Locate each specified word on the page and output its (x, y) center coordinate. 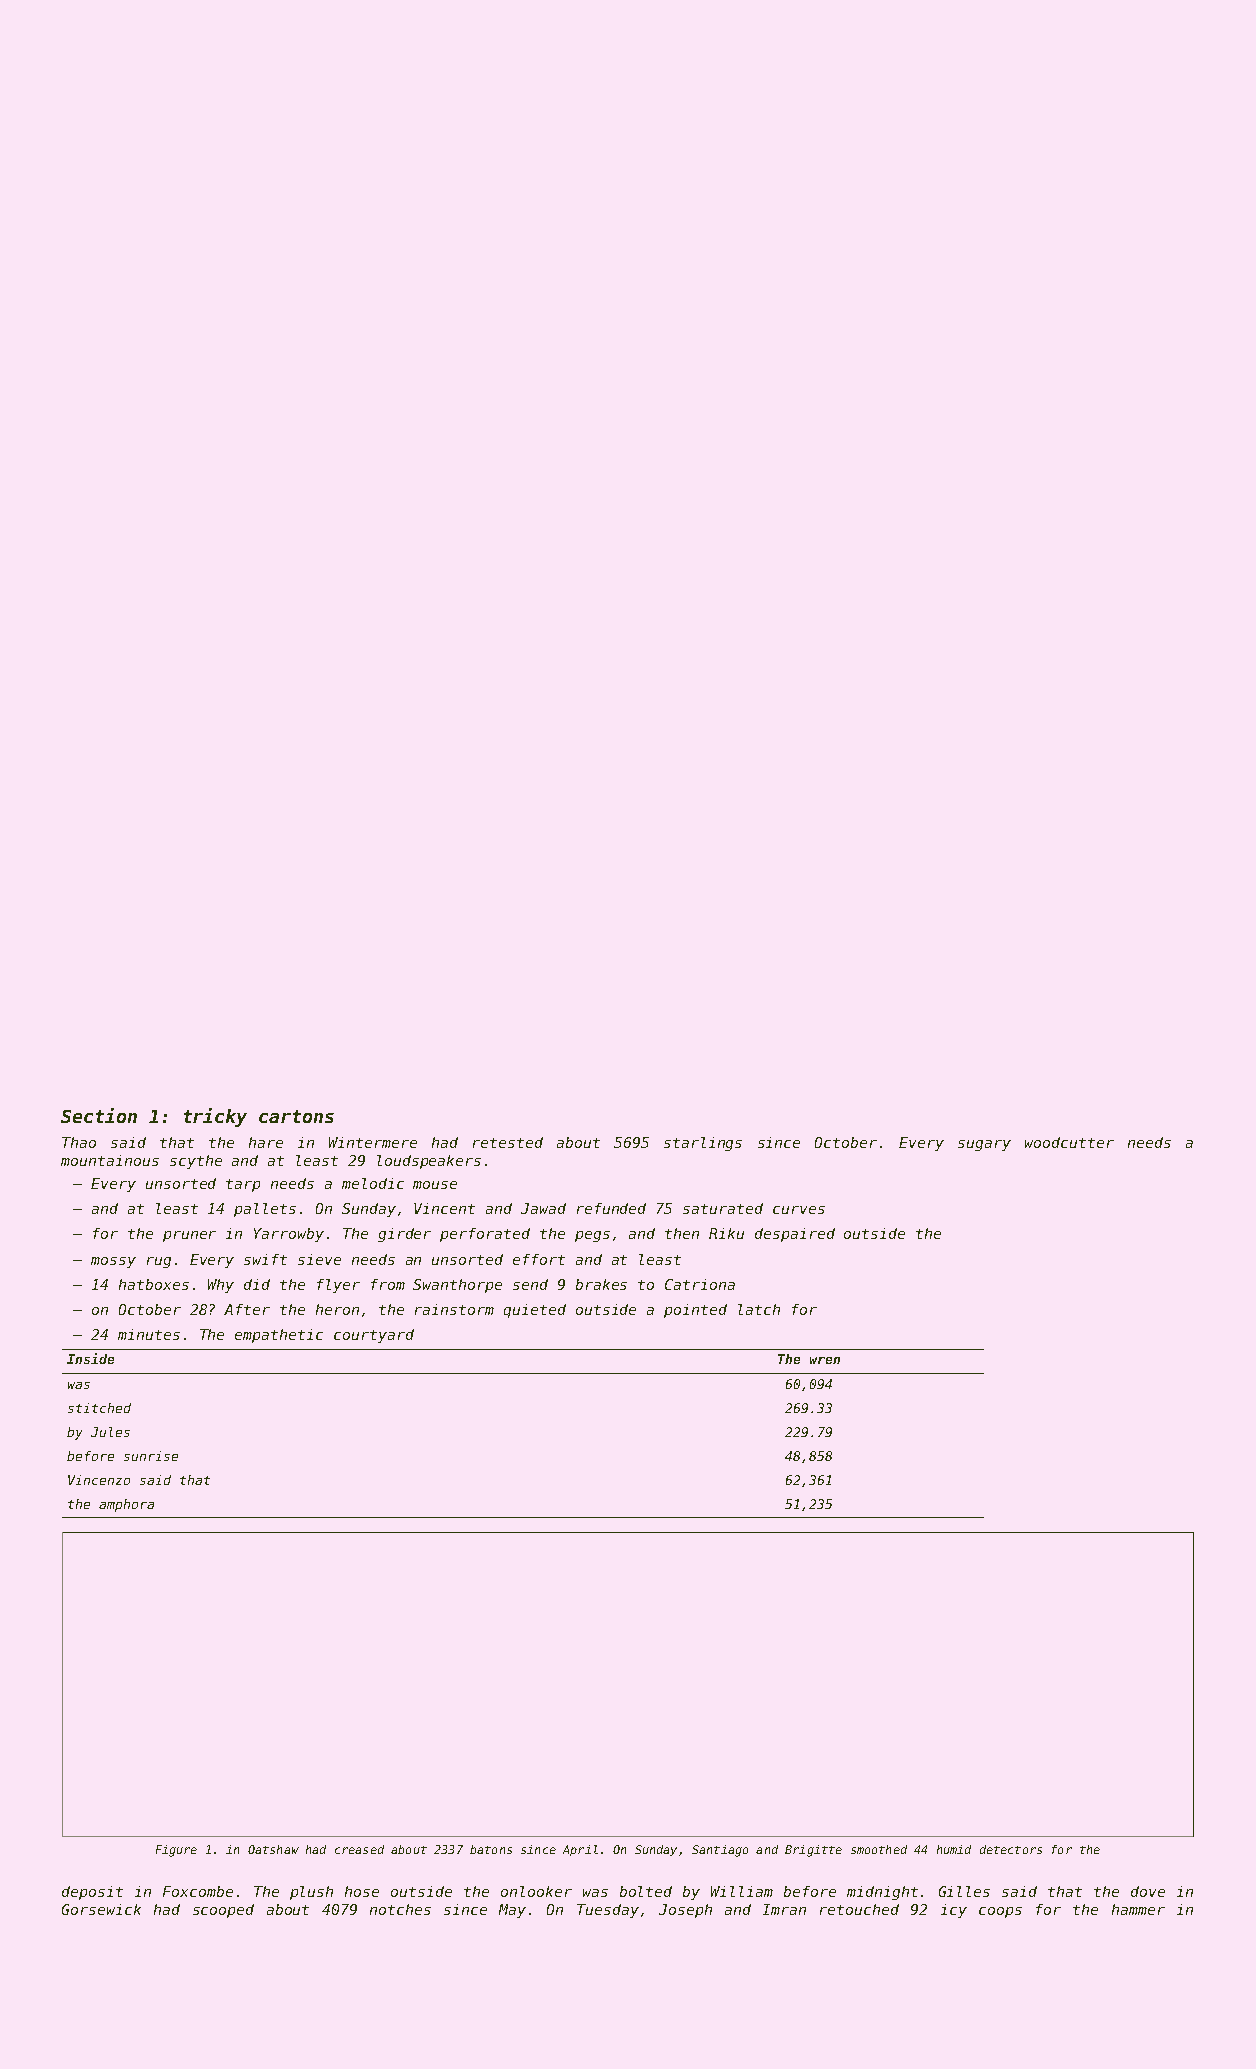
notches (400, 1909)
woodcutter (1069, 1142)
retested (508, 1142)
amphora (126, 1505)
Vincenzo (99, 1480)
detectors (1011, 1849)
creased (359, 1849)
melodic (373, 1183)
